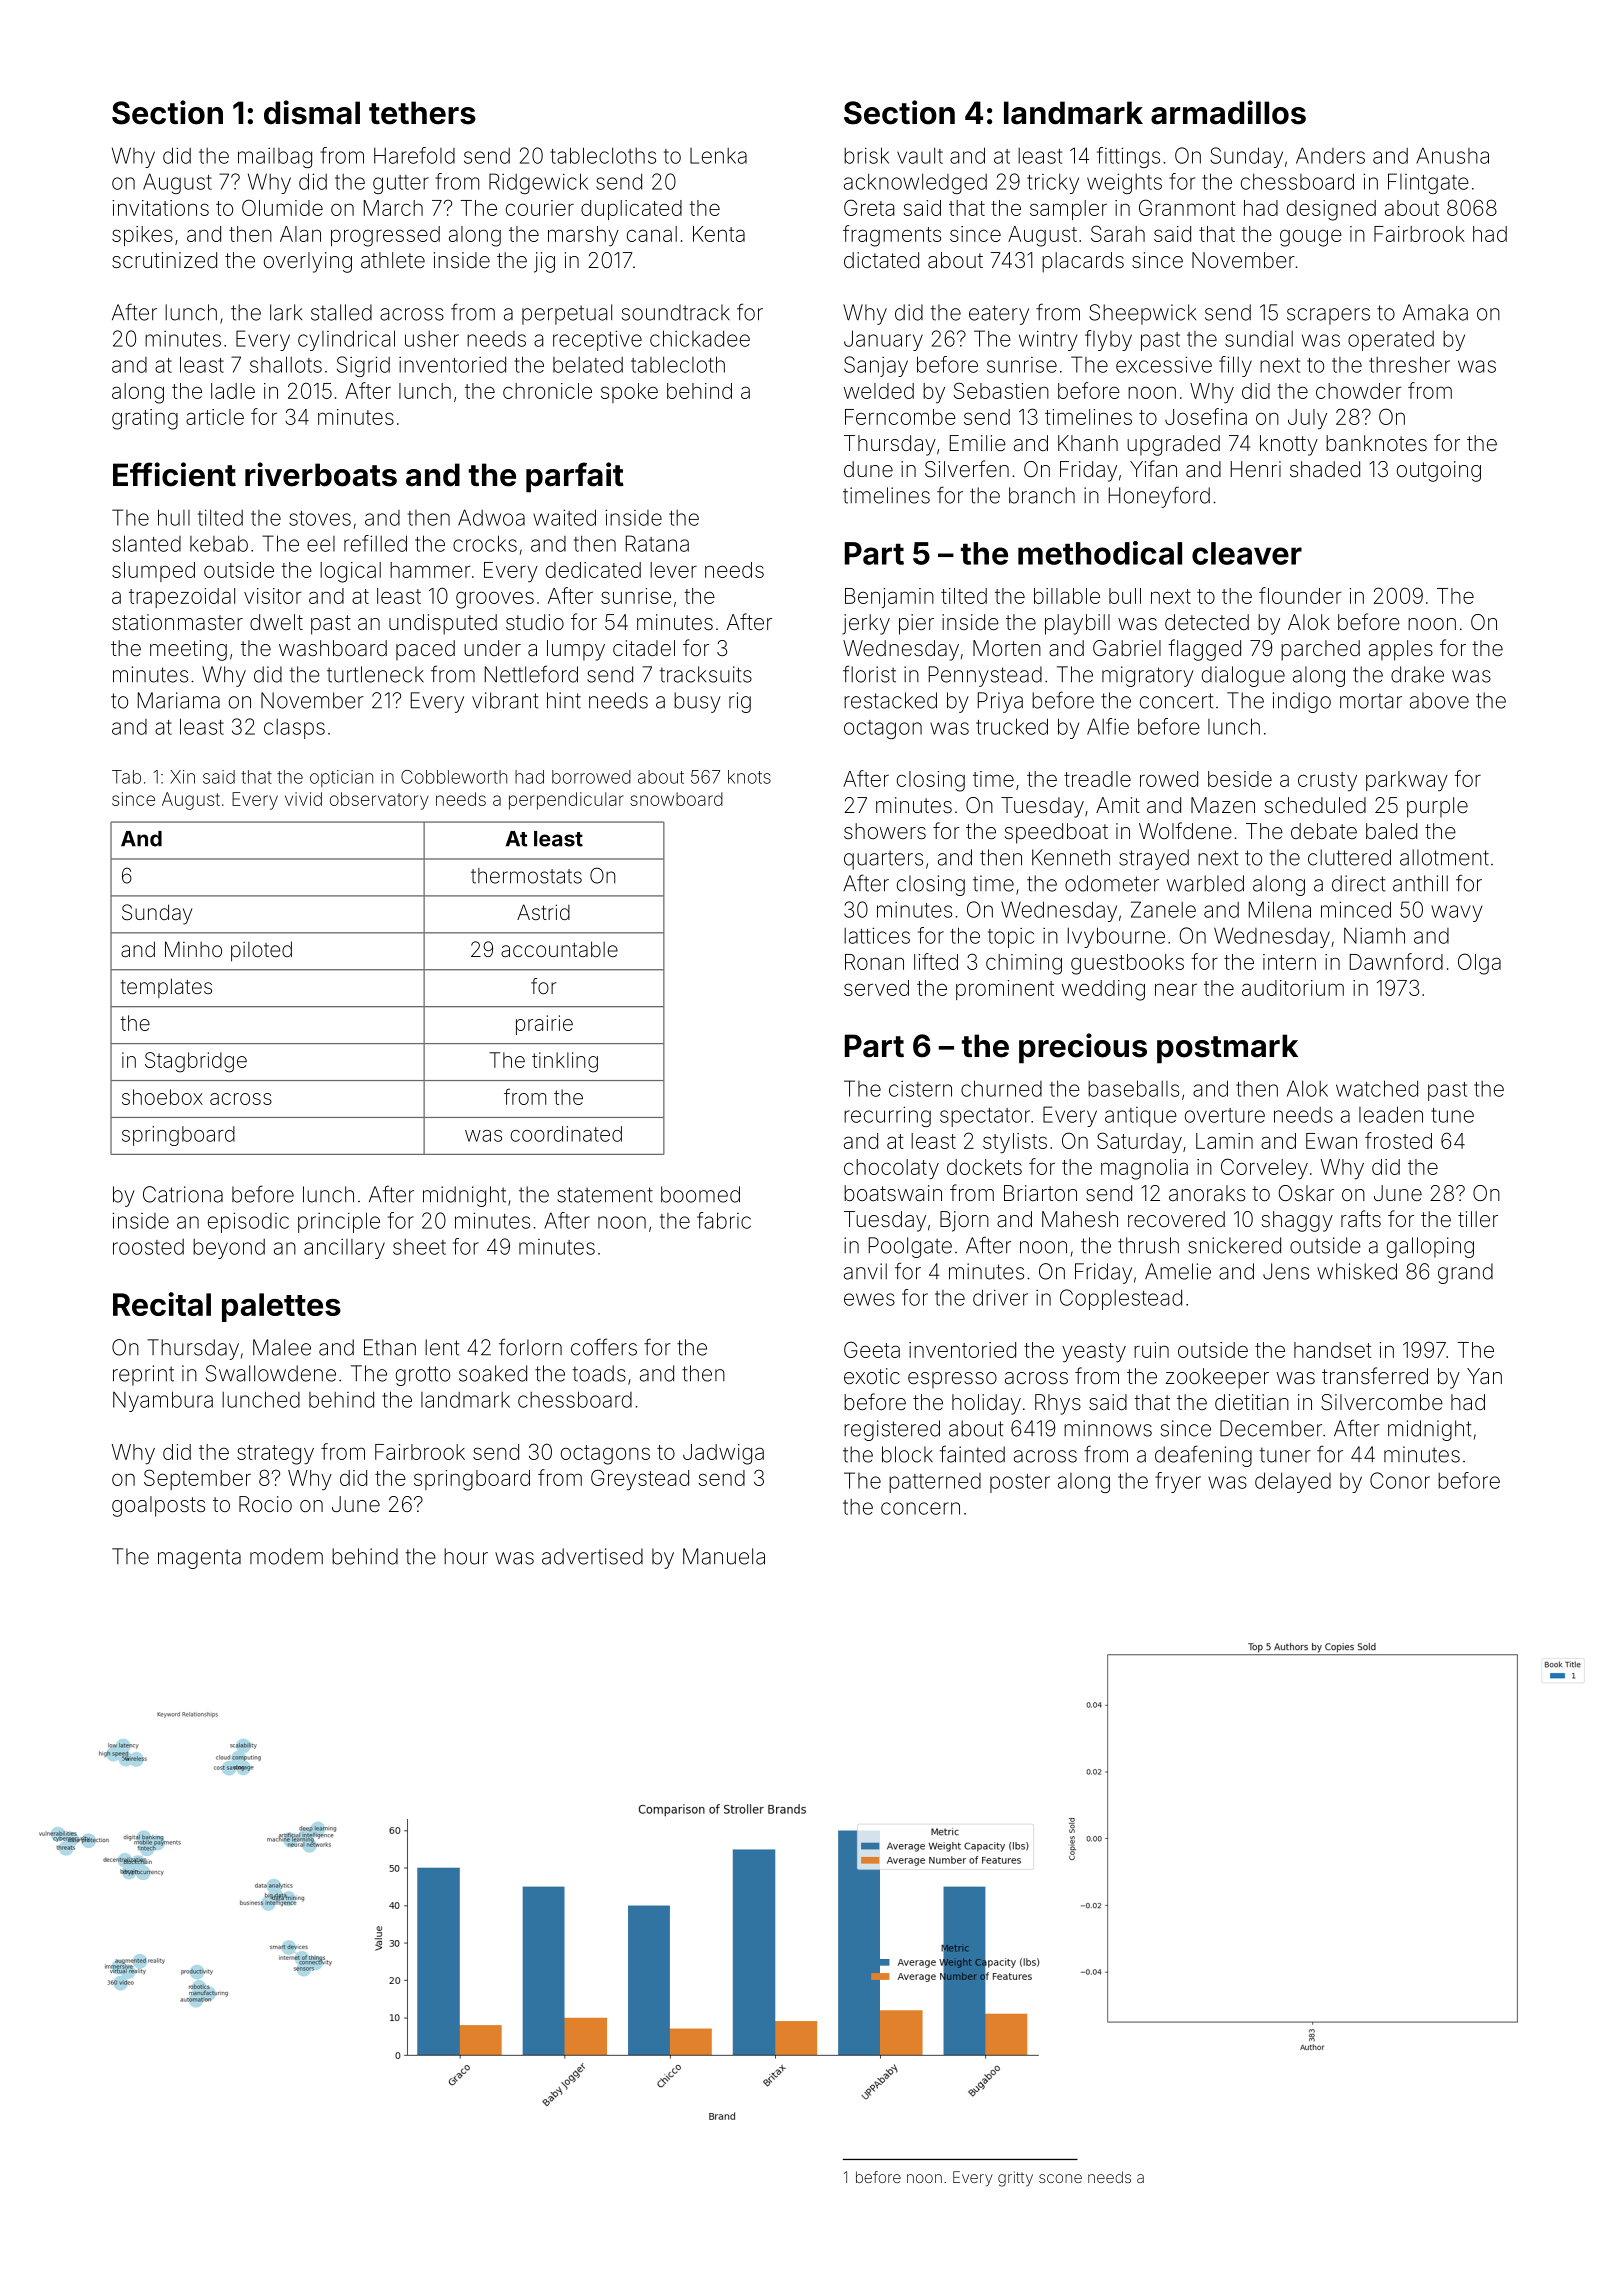  What do you see at coordinates (1224, 1141) in the document?
I see `Lamin` at bounding box center [1224, 1141].
